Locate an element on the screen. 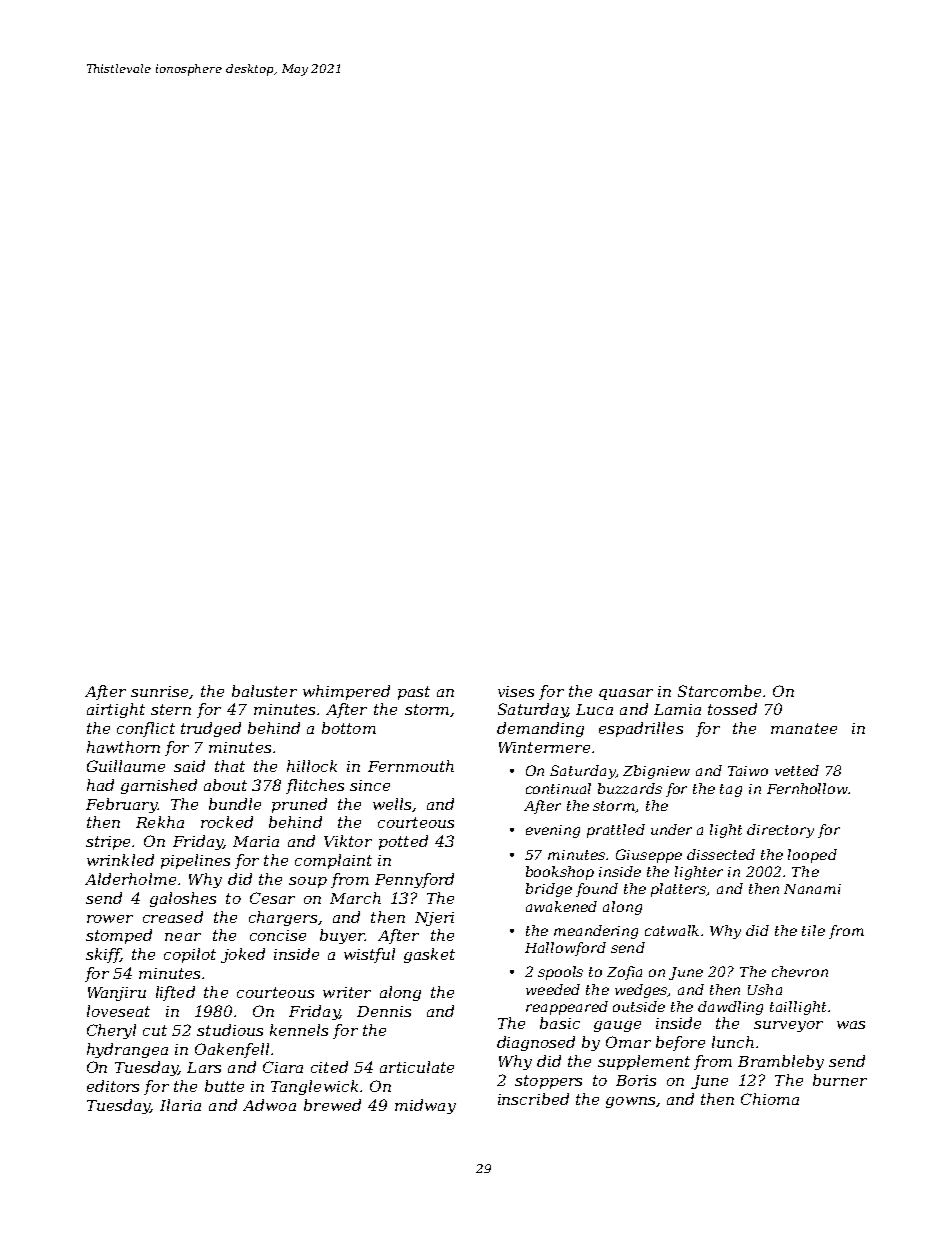  cut is located at coordinates (155, 1030).
